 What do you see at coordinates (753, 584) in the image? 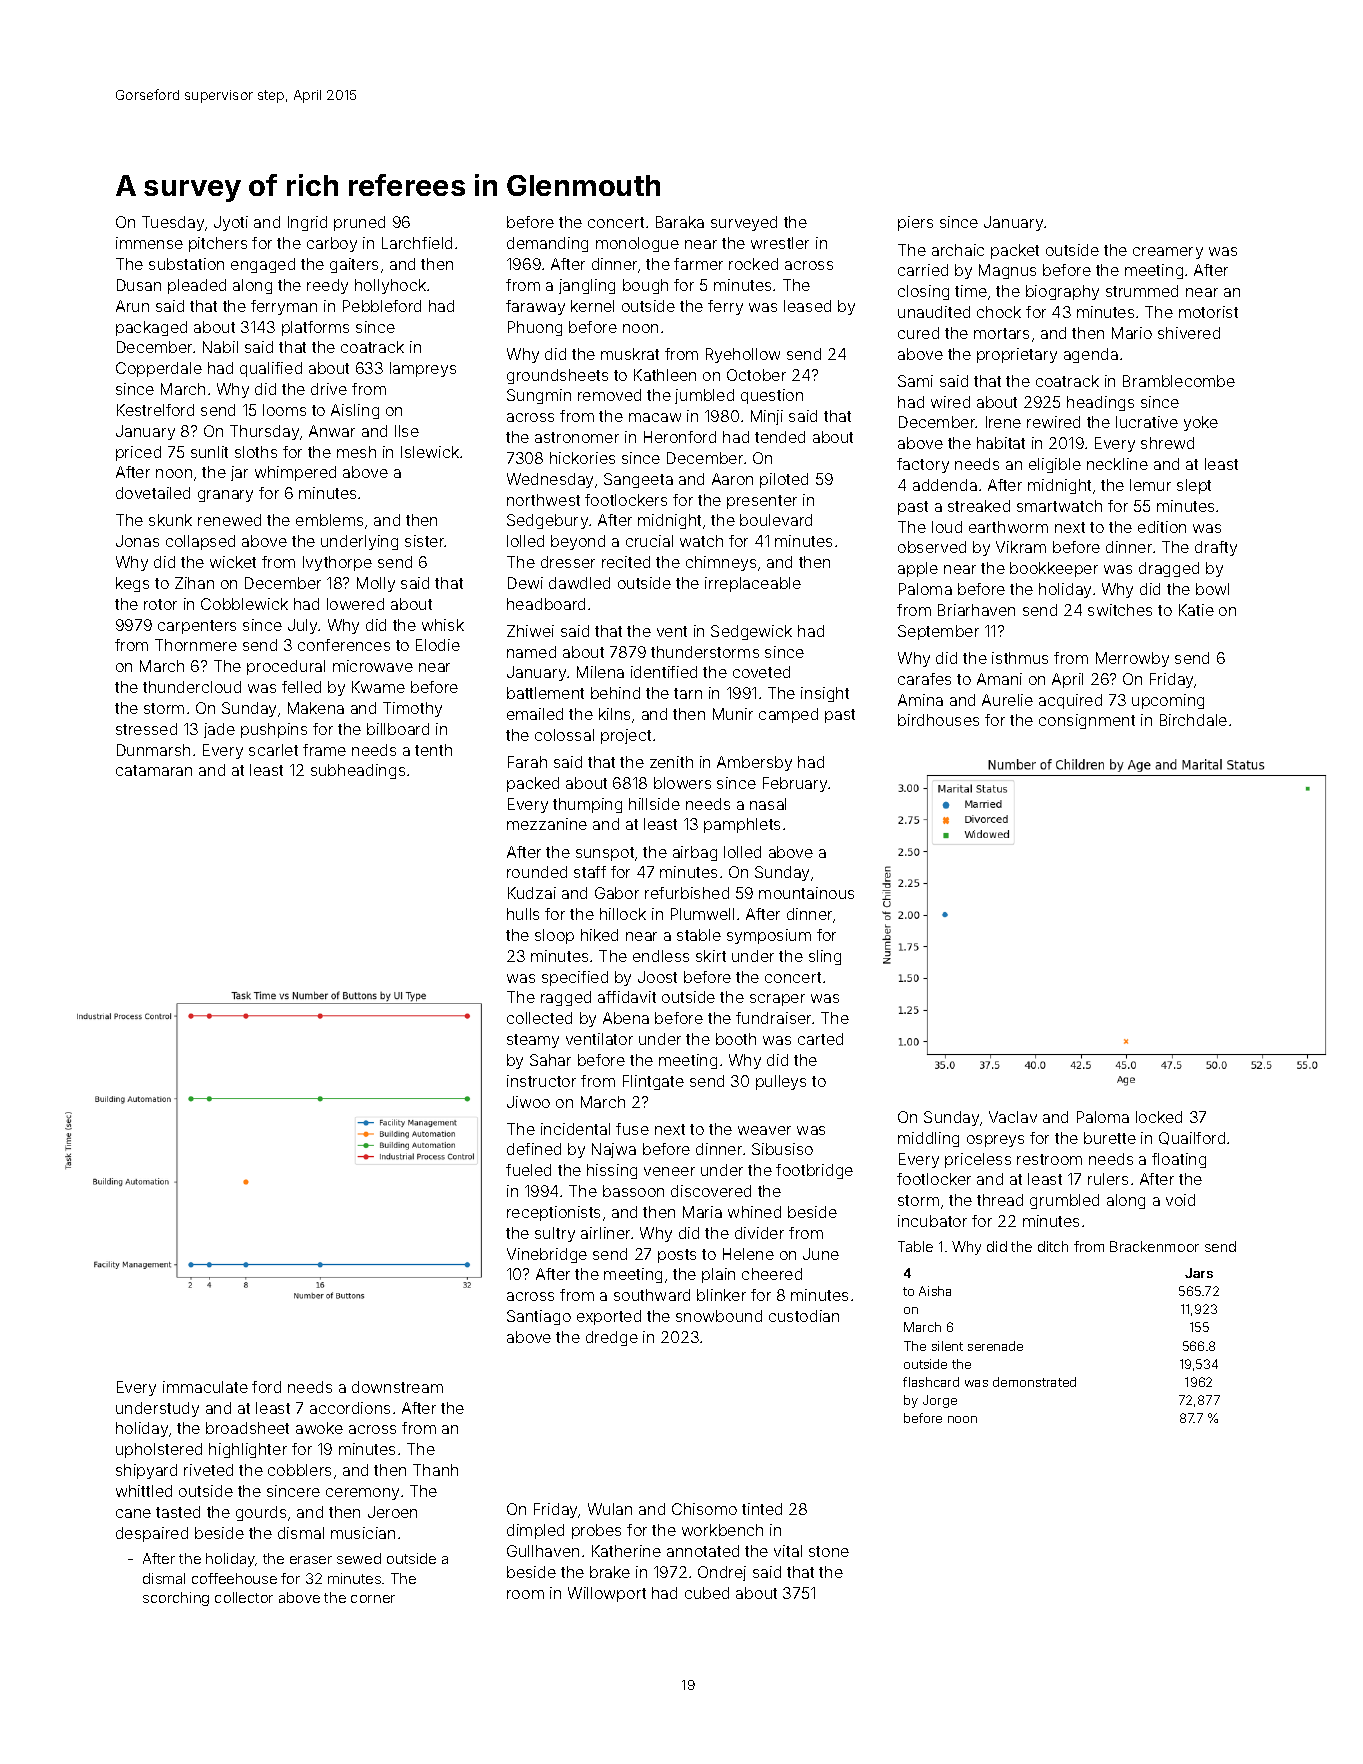
I see `irreplaceable` at bounding box center [753, 584].
